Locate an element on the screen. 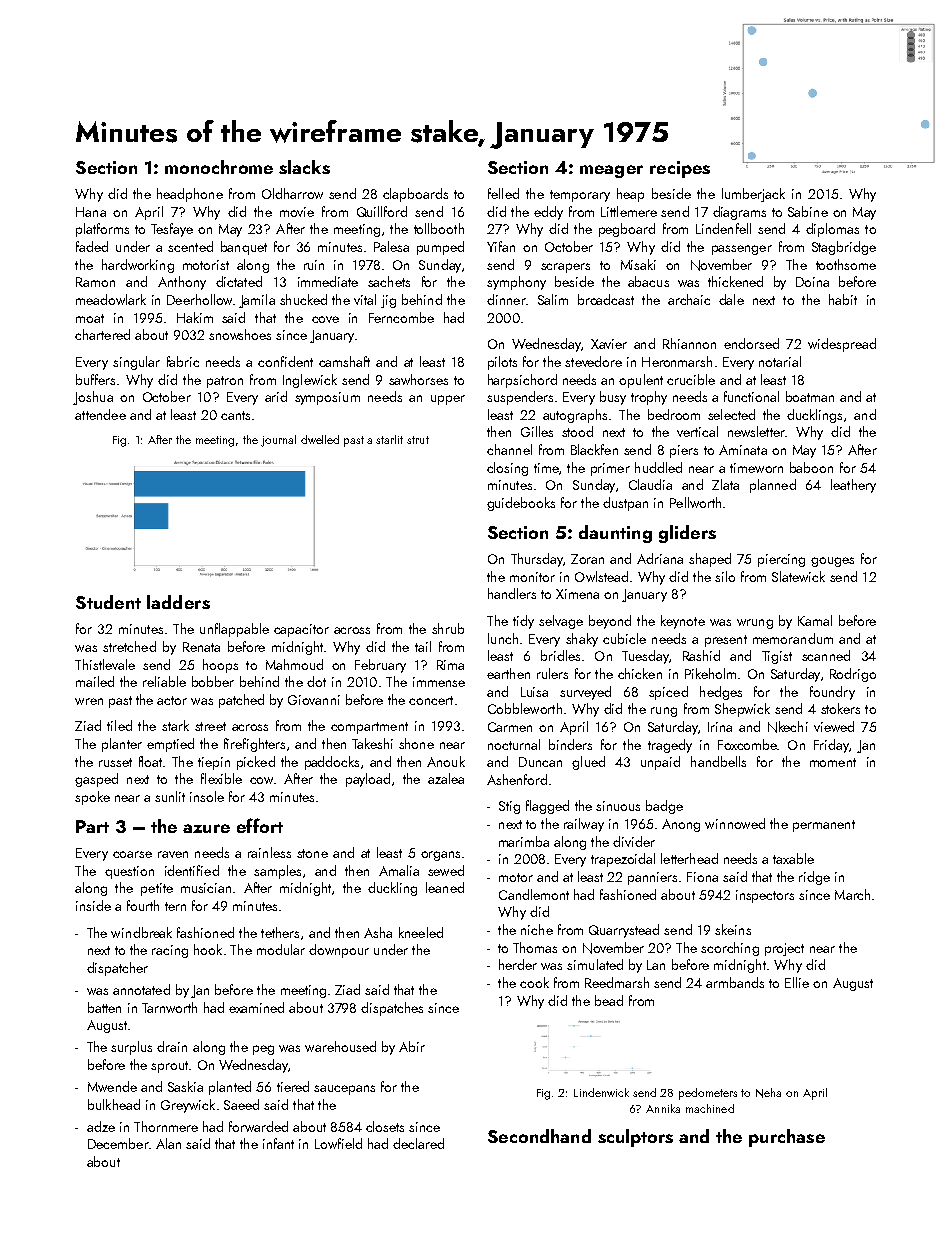  journal is located at coordinates (278, 441).
